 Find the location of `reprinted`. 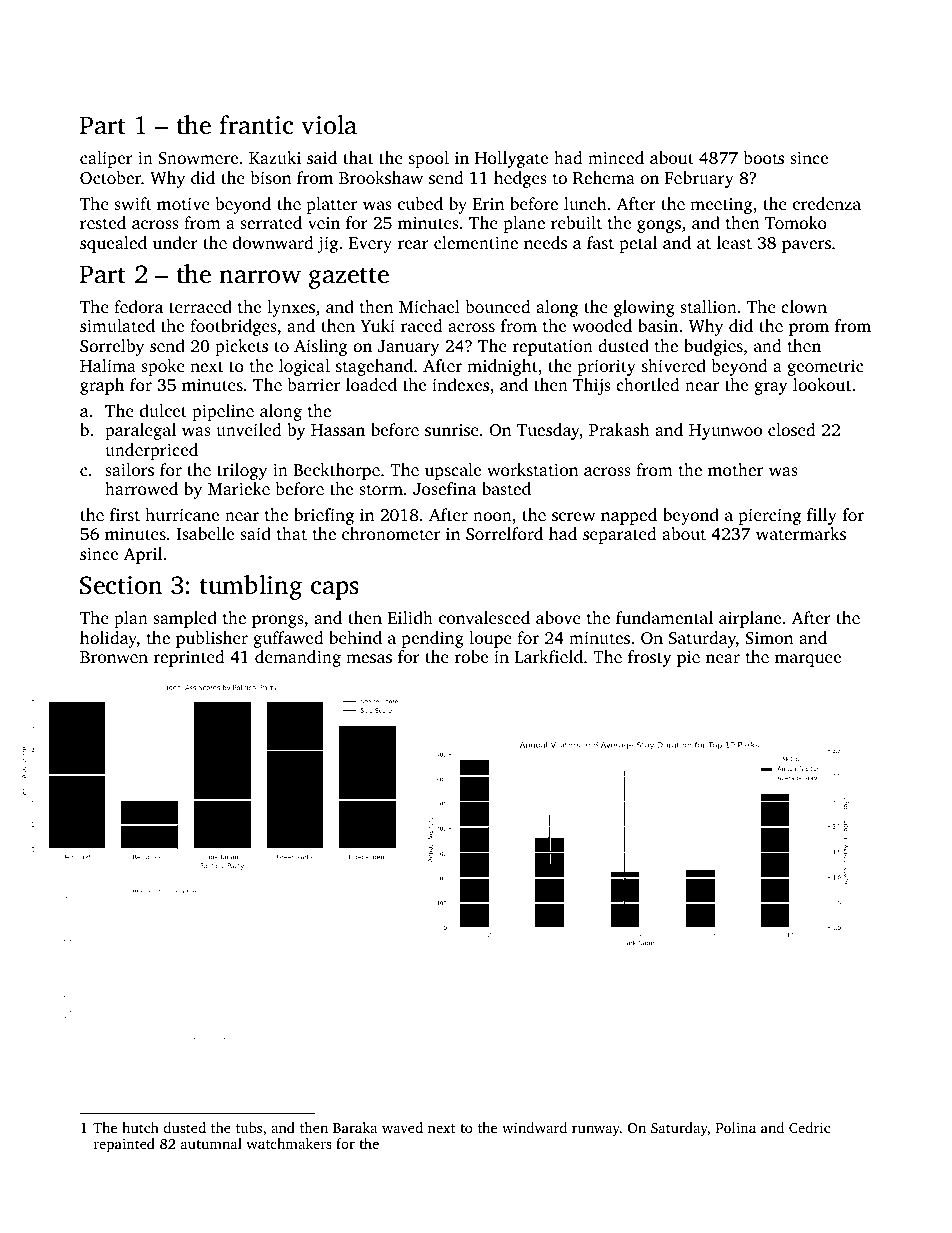

reprinted is located at coordinates (189, 658).
